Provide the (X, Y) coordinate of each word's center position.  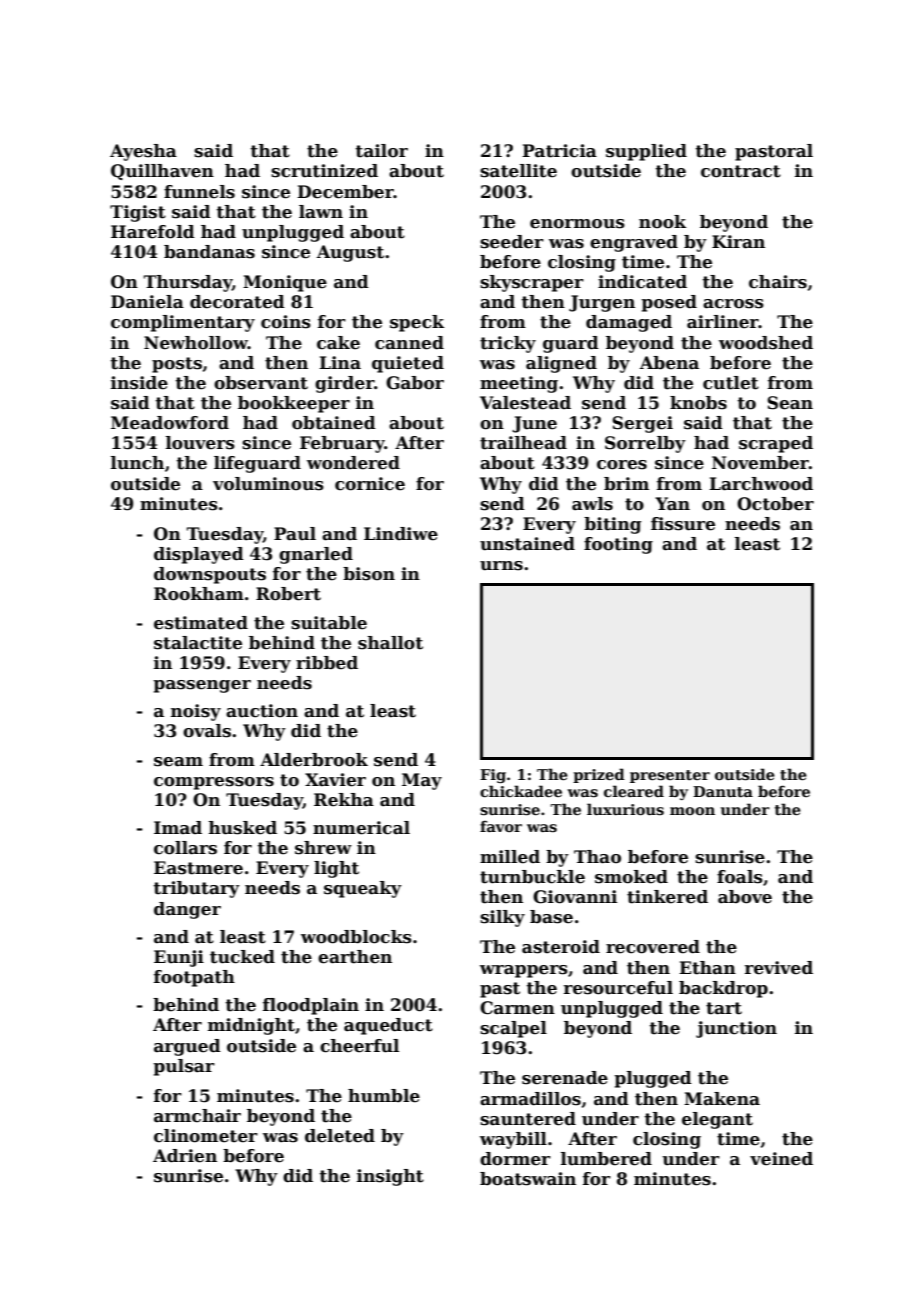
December (345, 192)
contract (741, 171)
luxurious (625, 809)
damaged (629, 323)
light (336, 869)
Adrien (185, 1156)
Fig (493, 776)
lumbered (606, 1159)
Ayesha (143, 152)
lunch (137, 463)
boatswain (528, 1179)
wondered (353, 463)
